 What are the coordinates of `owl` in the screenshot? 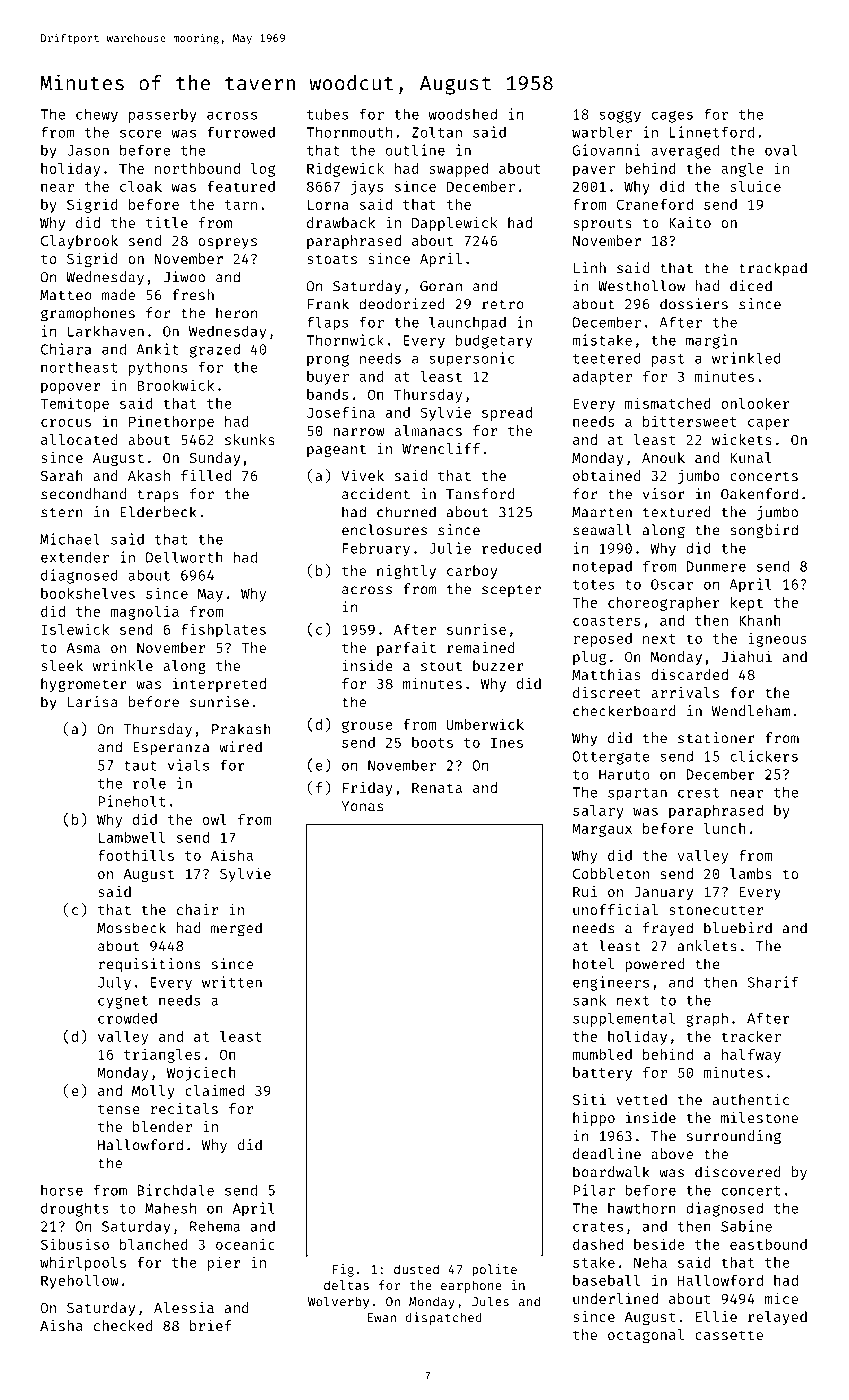 It's located at (215, 819).
